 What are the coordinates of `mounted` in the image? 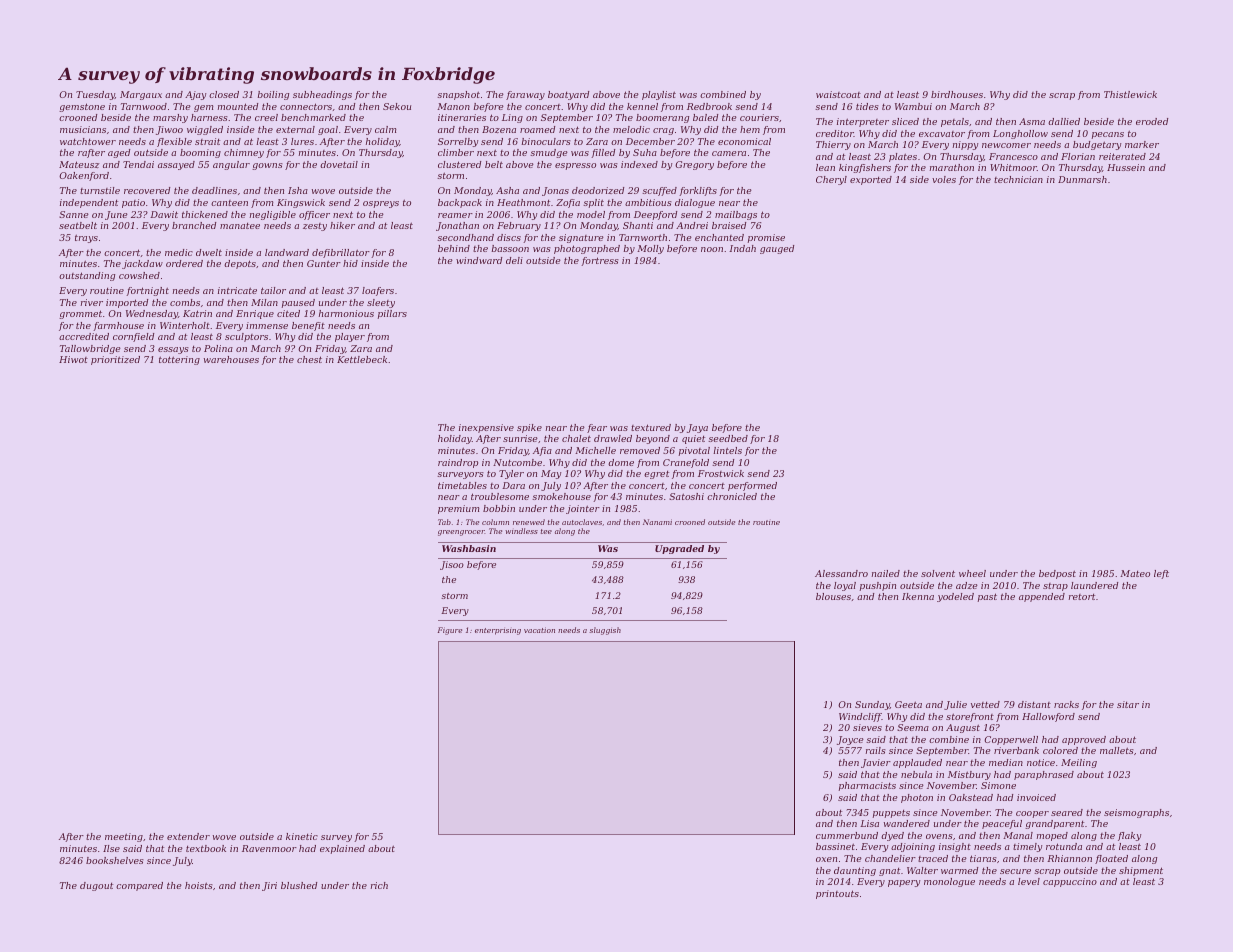 It's located at (238, 106).
